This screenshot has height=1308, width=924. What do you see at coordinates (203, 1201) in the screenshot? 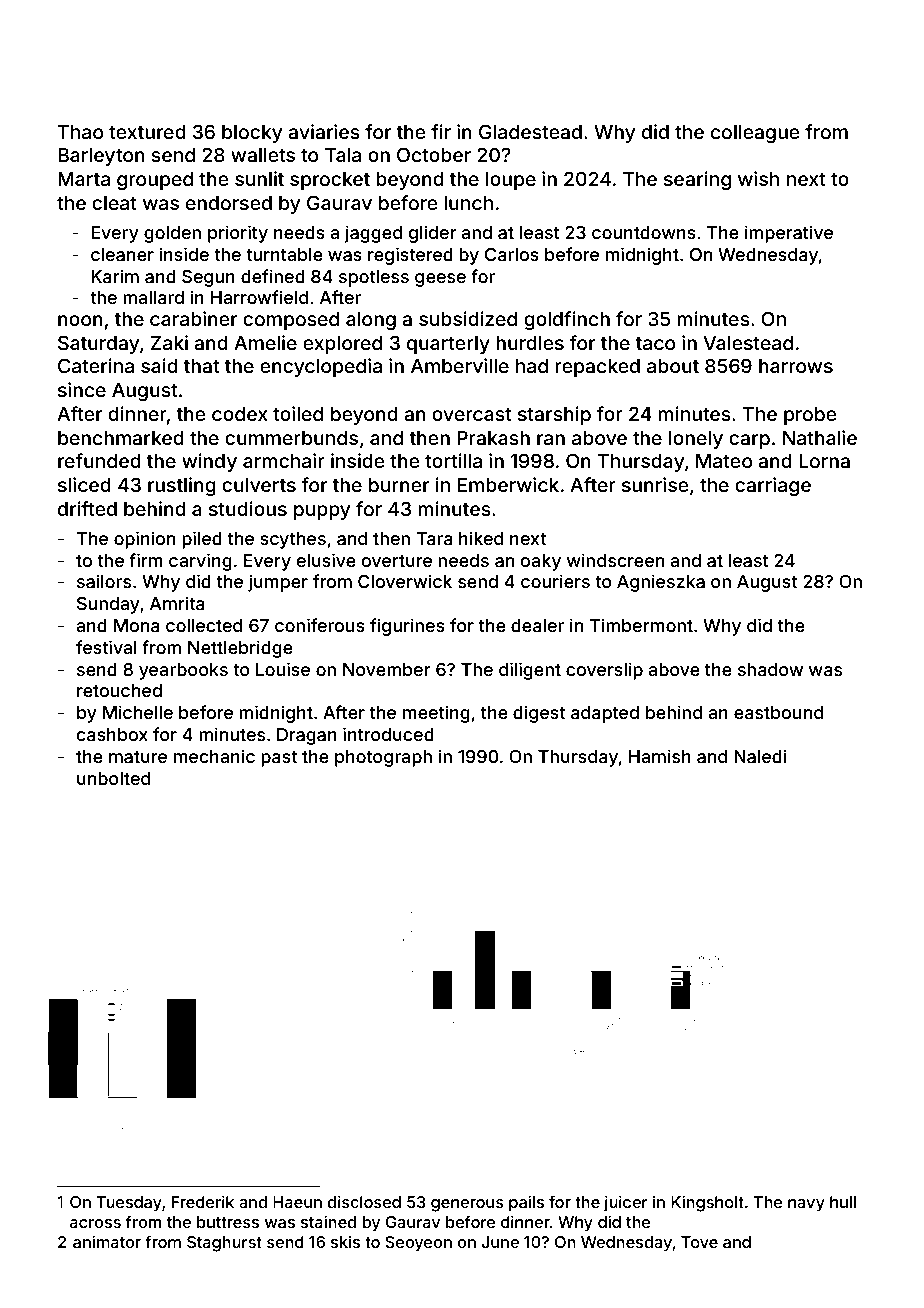
I see `Frederik` at bounding box center [203, 1201].
